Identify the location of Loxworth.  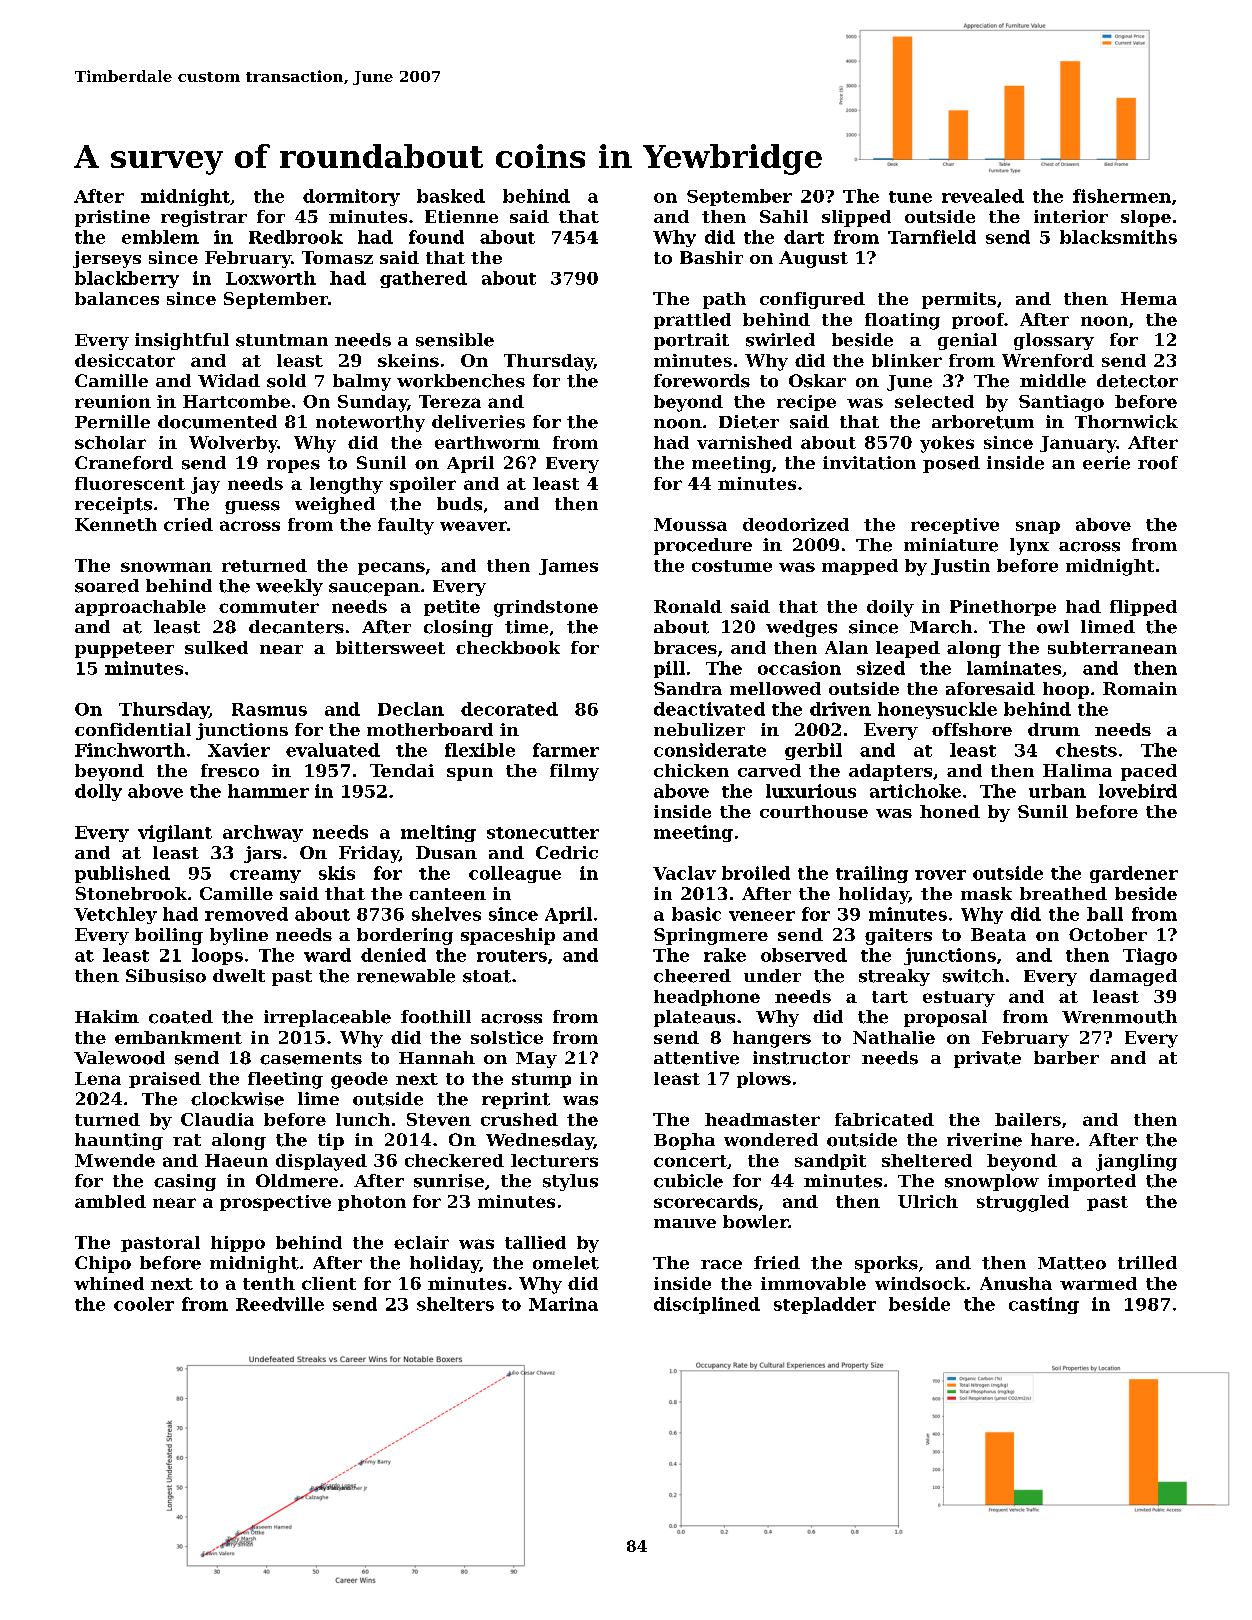
(271, 278).
